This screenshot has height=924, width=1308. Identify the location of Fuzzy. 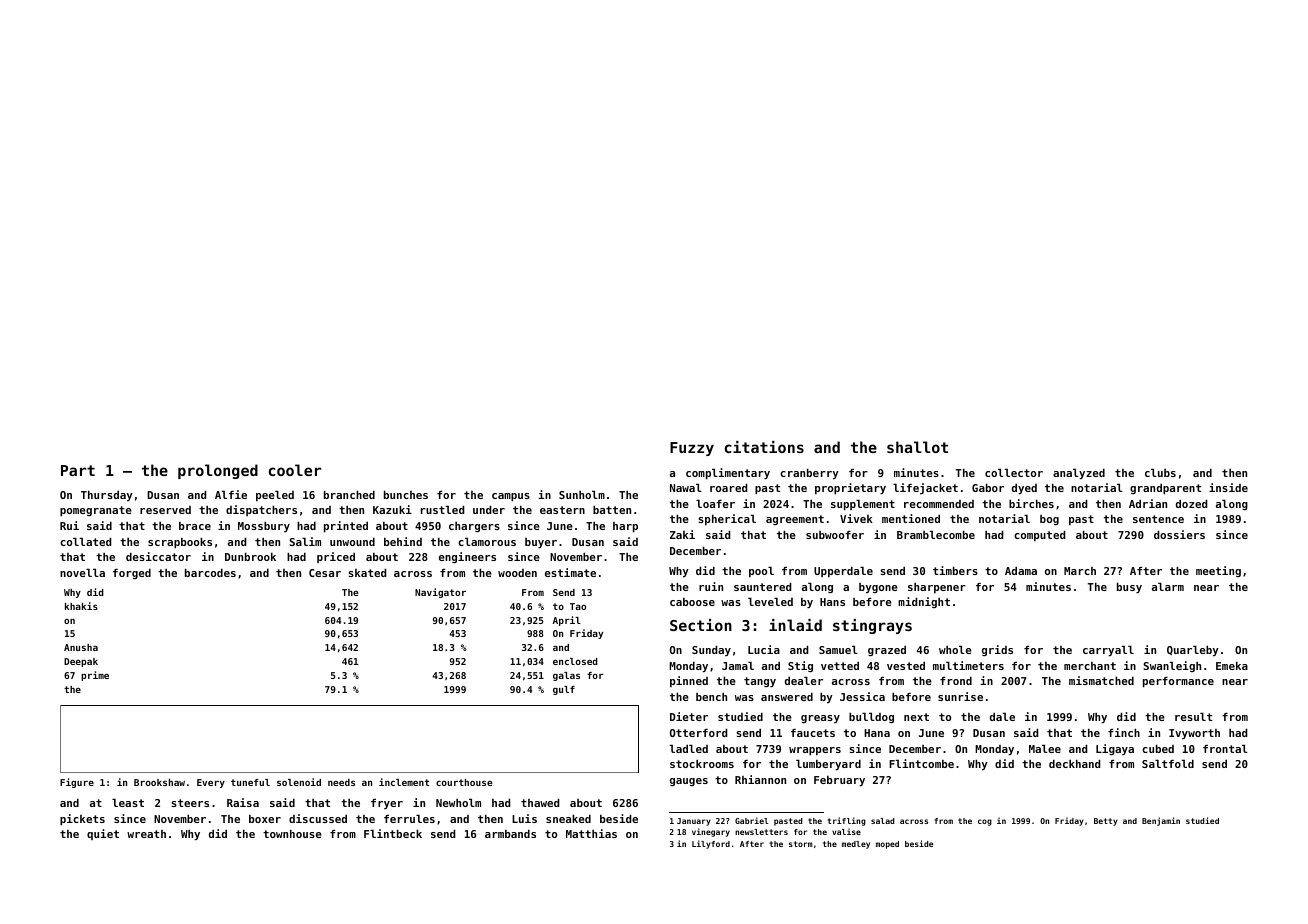
(692, 449).
